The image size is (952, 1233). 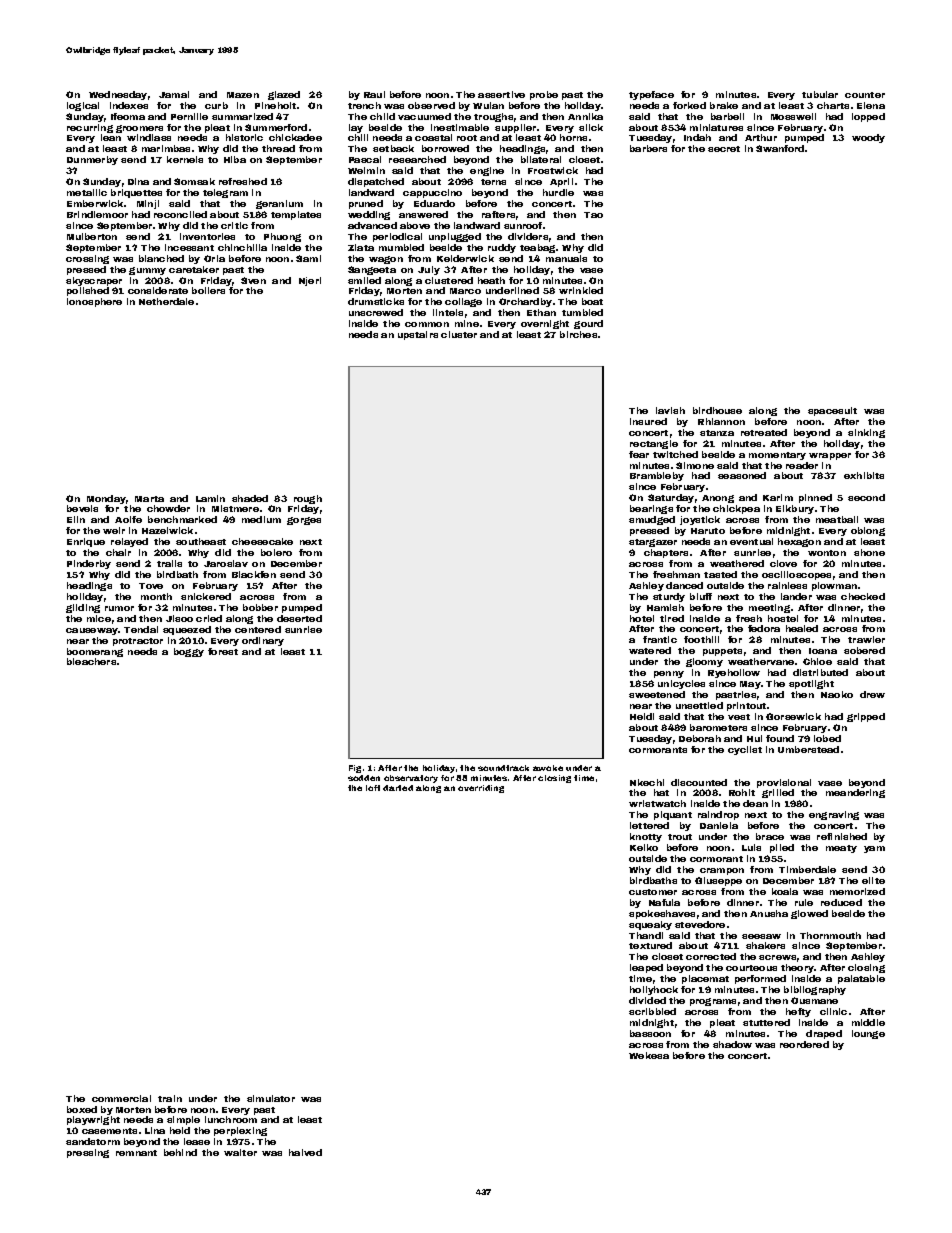 What do you see at coordinates (793, 116) in the screenshot?
I see `Mosswell` at bounding box center [793, 116].
